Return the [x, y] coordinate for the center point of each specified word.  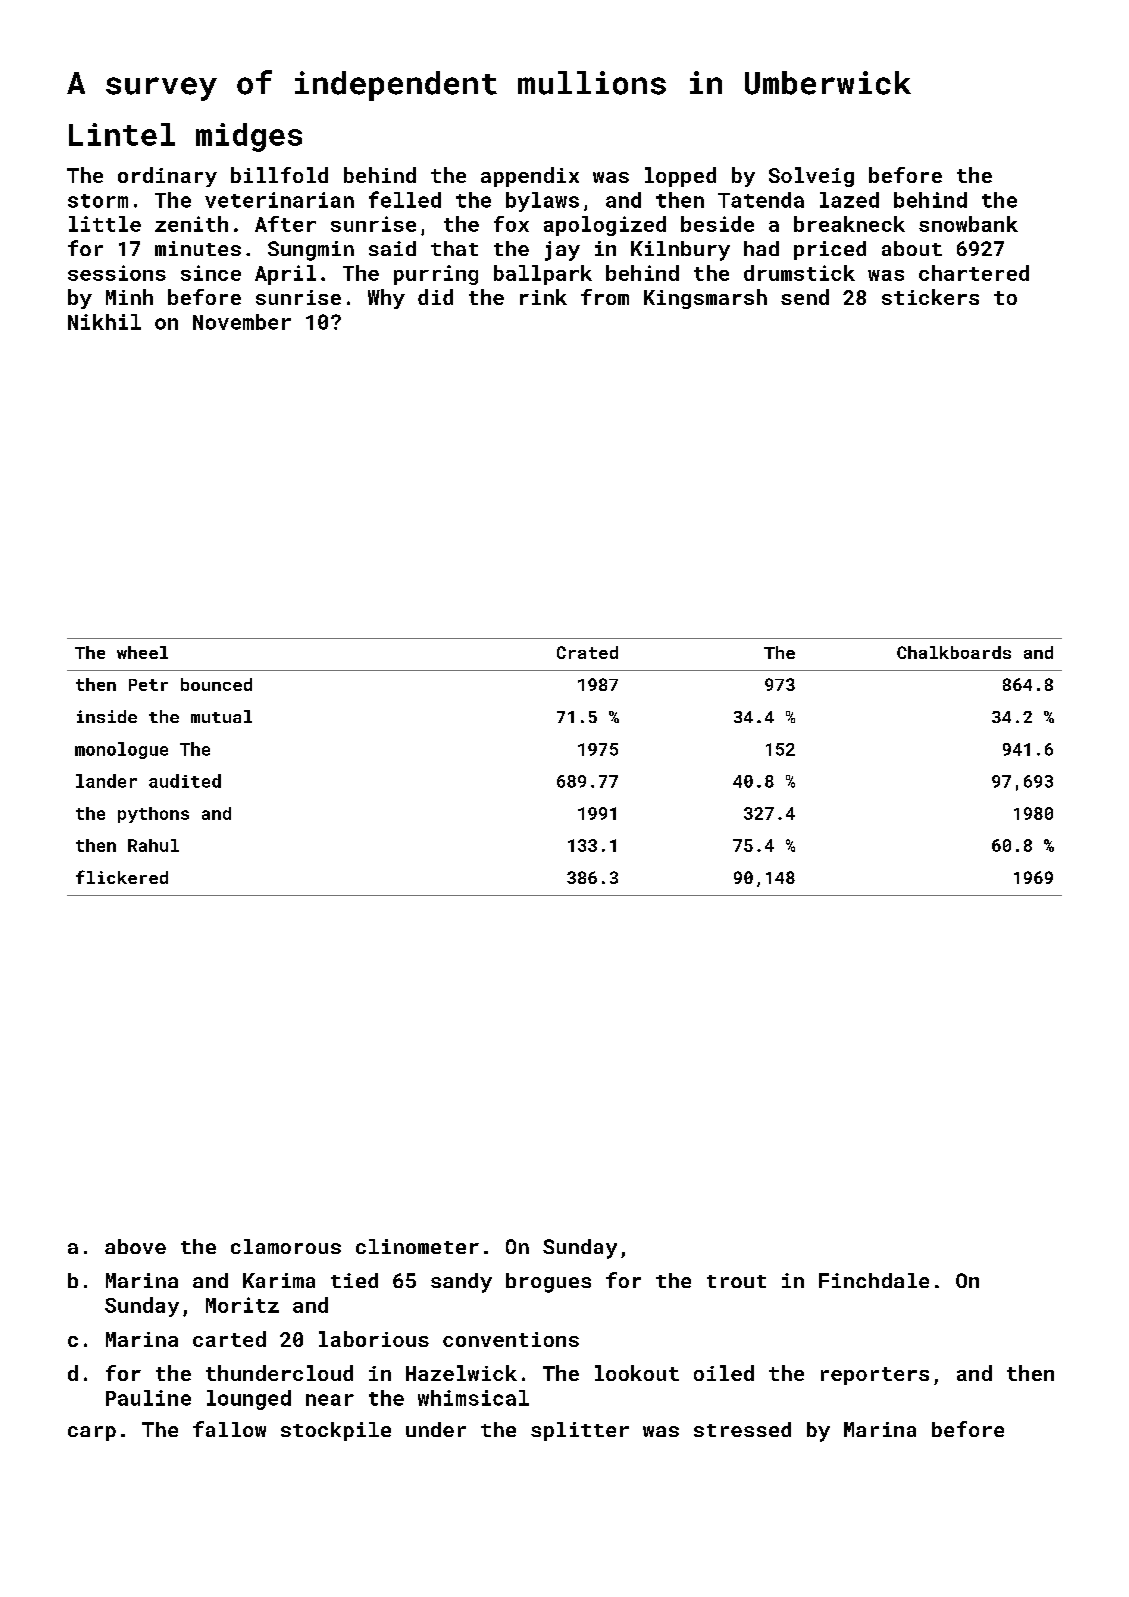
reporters [875, 1376]
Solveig [811, 177]
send [805, 297]
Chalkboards [954, 652]
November [242, 322]
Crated [587, 652]
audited [185, 781]
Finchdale [874, 1280]
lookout [637, 1373]
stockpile [336, 1431]
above [135, 1246]
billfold [279, 175]
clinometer [417, 1246]
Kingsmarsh [705, 299]
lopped [680, 177]
